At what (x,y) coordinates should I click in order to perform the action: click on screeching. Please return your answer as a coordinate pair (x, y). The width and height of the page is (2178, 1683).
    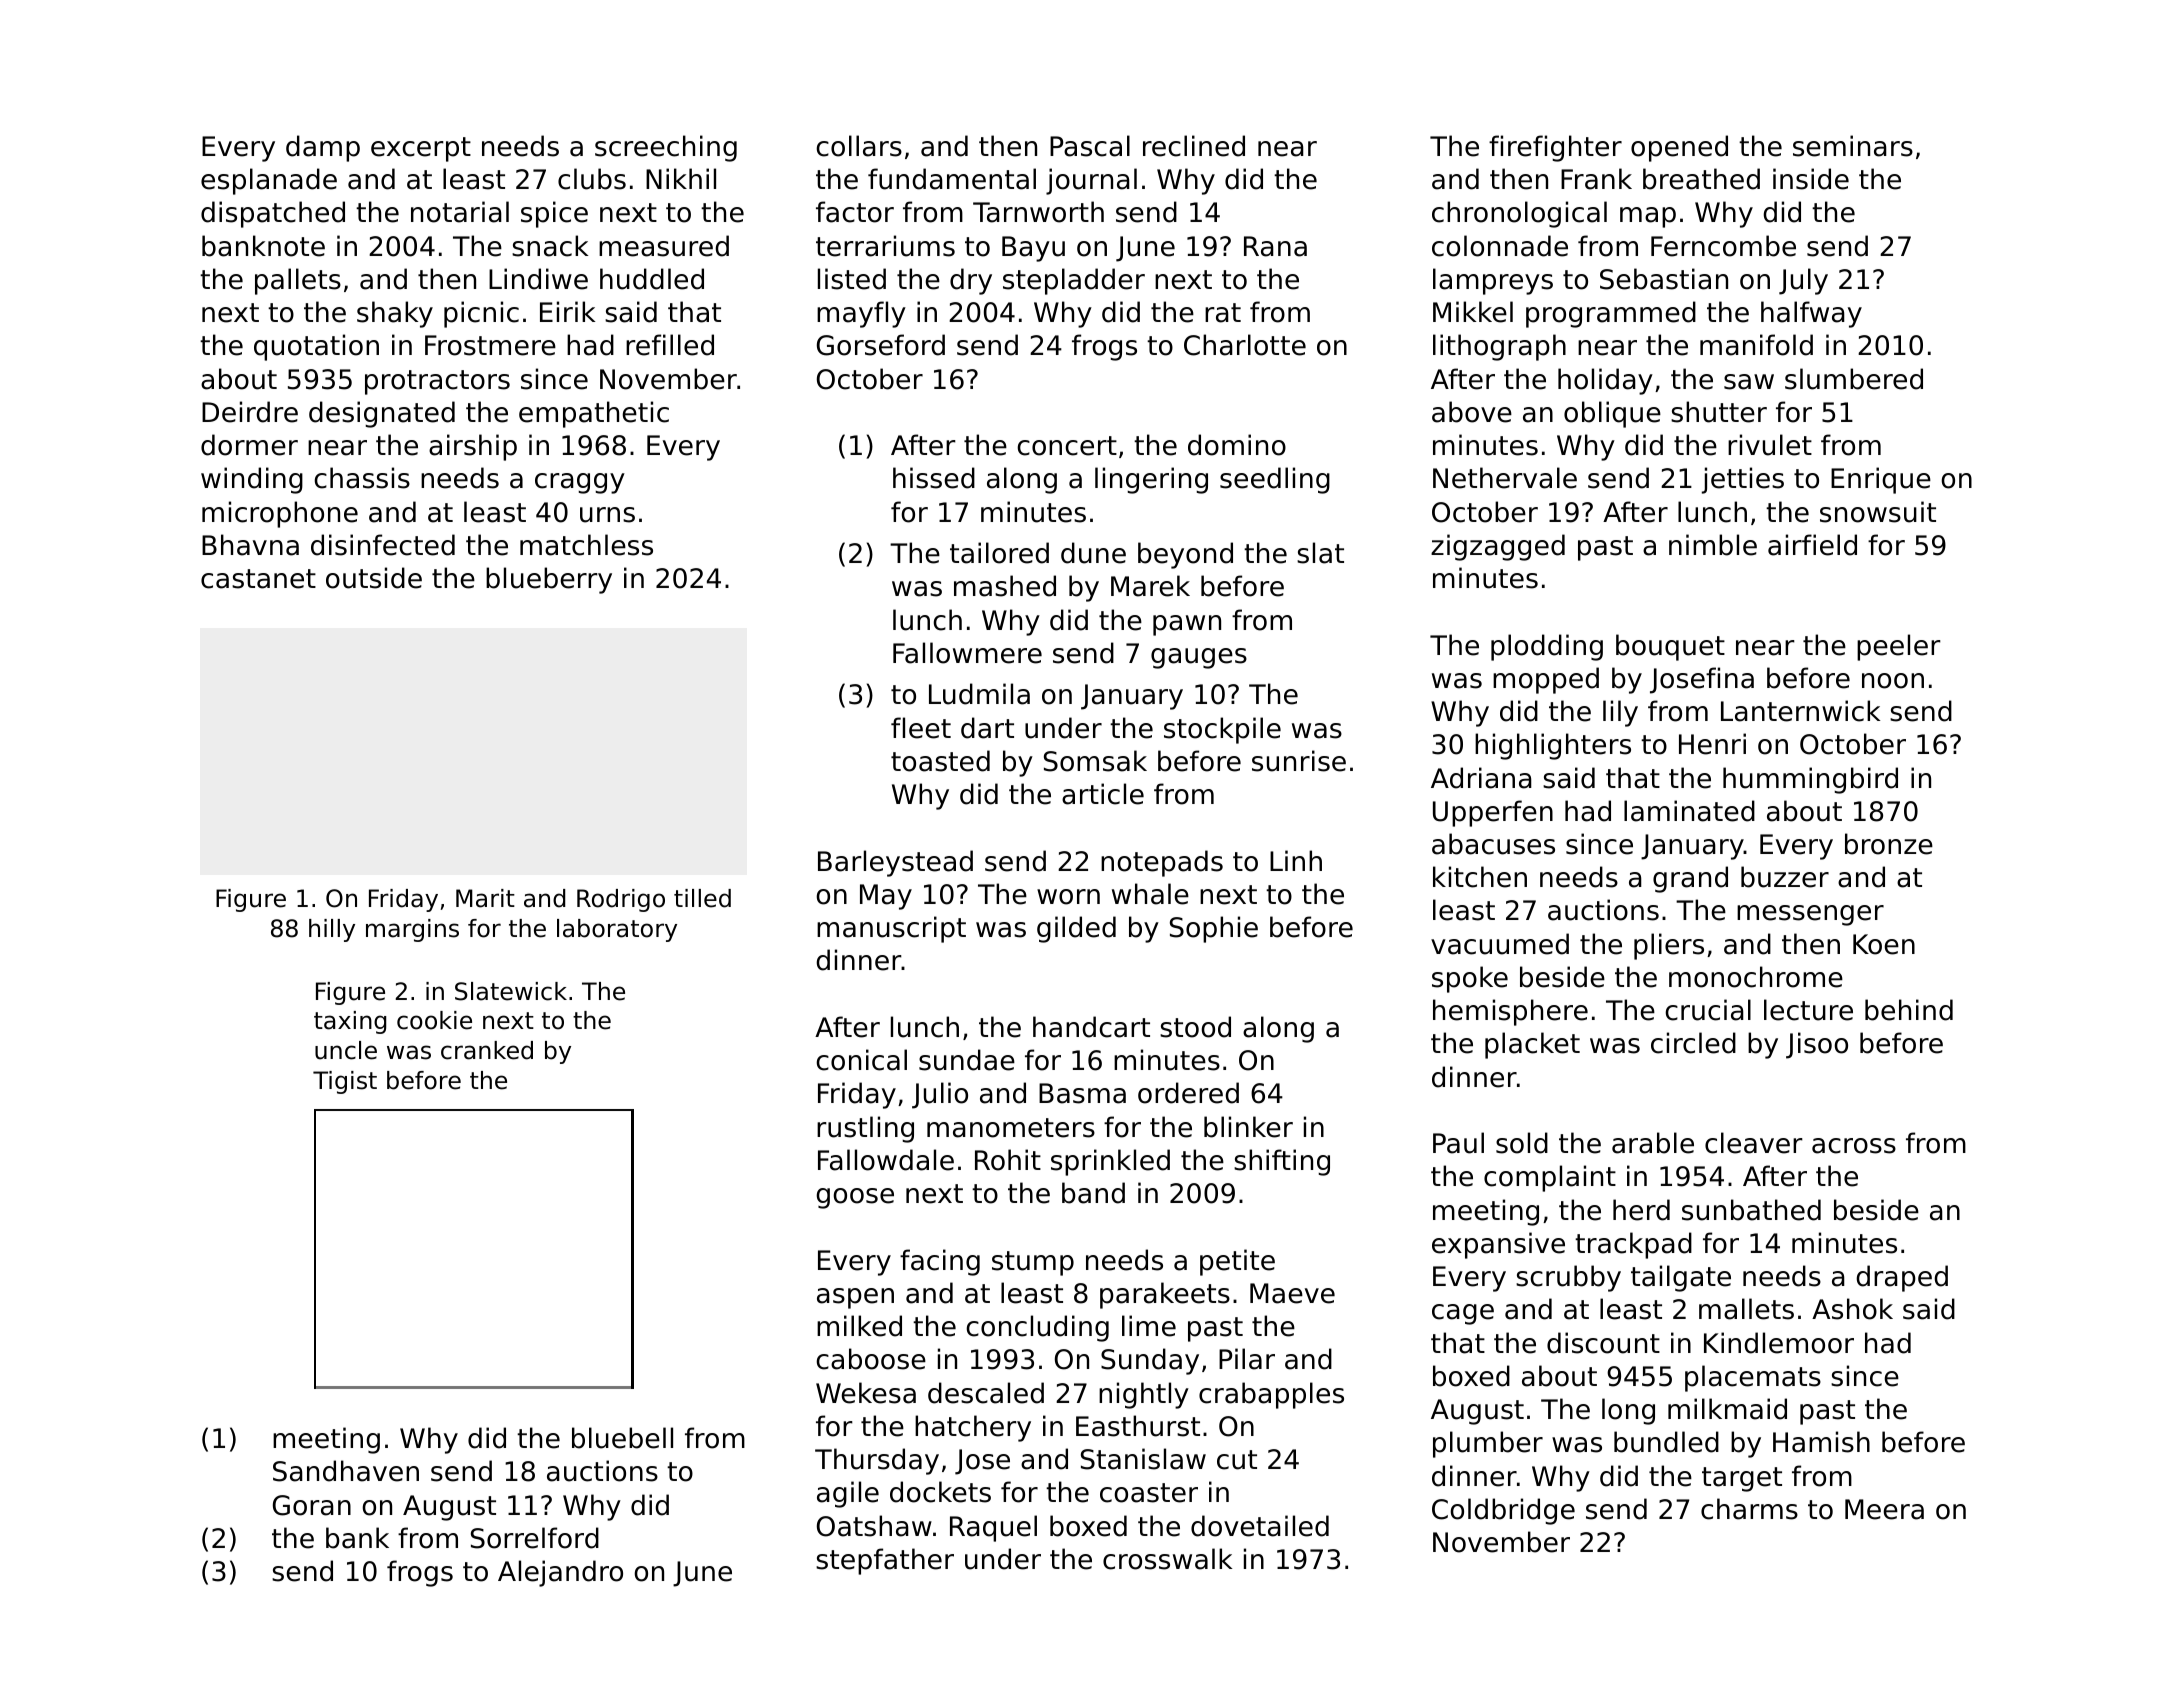
    Looking at the image, I should click on (666, 148).
